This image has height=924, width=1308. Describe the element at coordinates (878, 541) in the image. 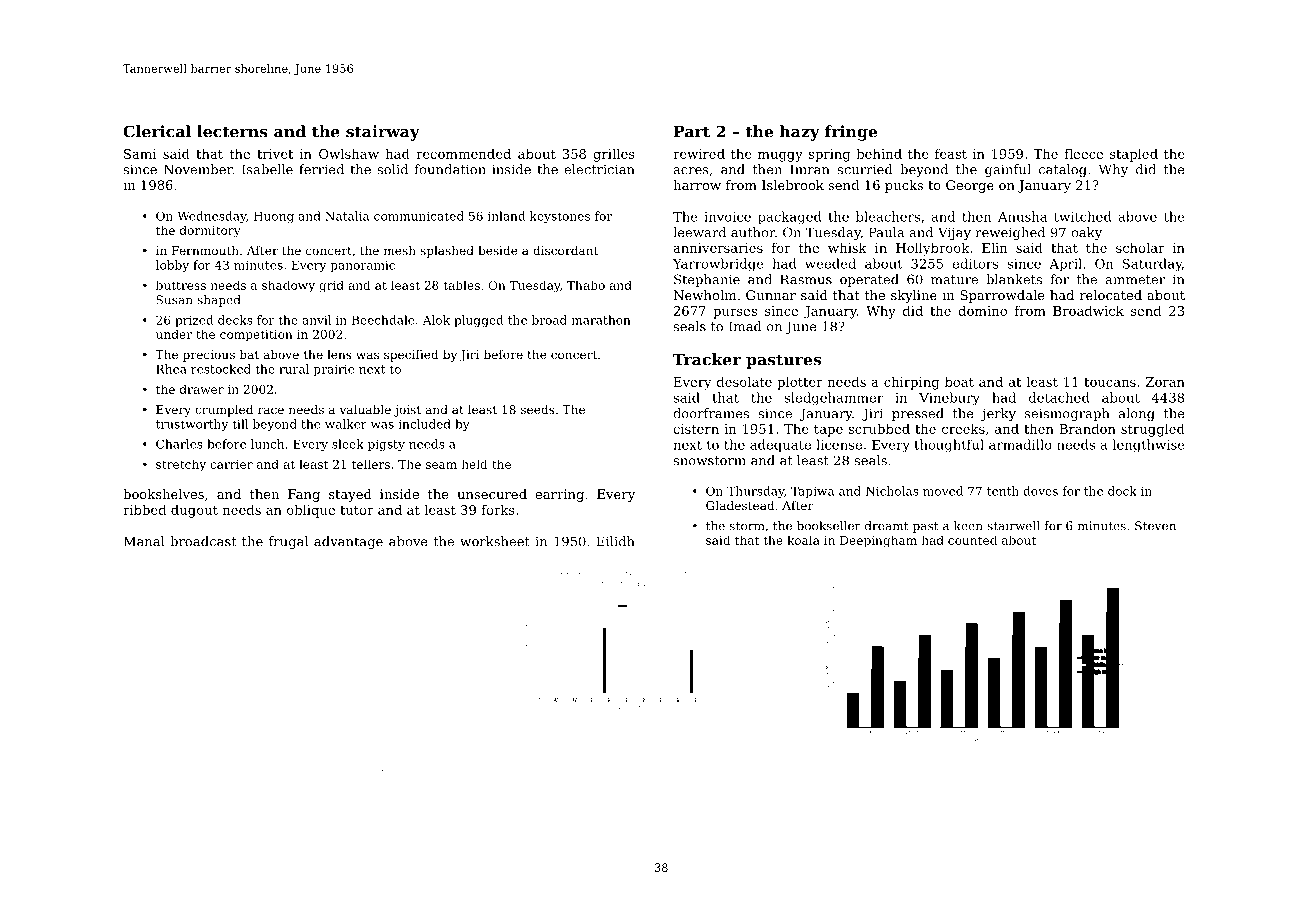

I see `Deepingham` at that location.
